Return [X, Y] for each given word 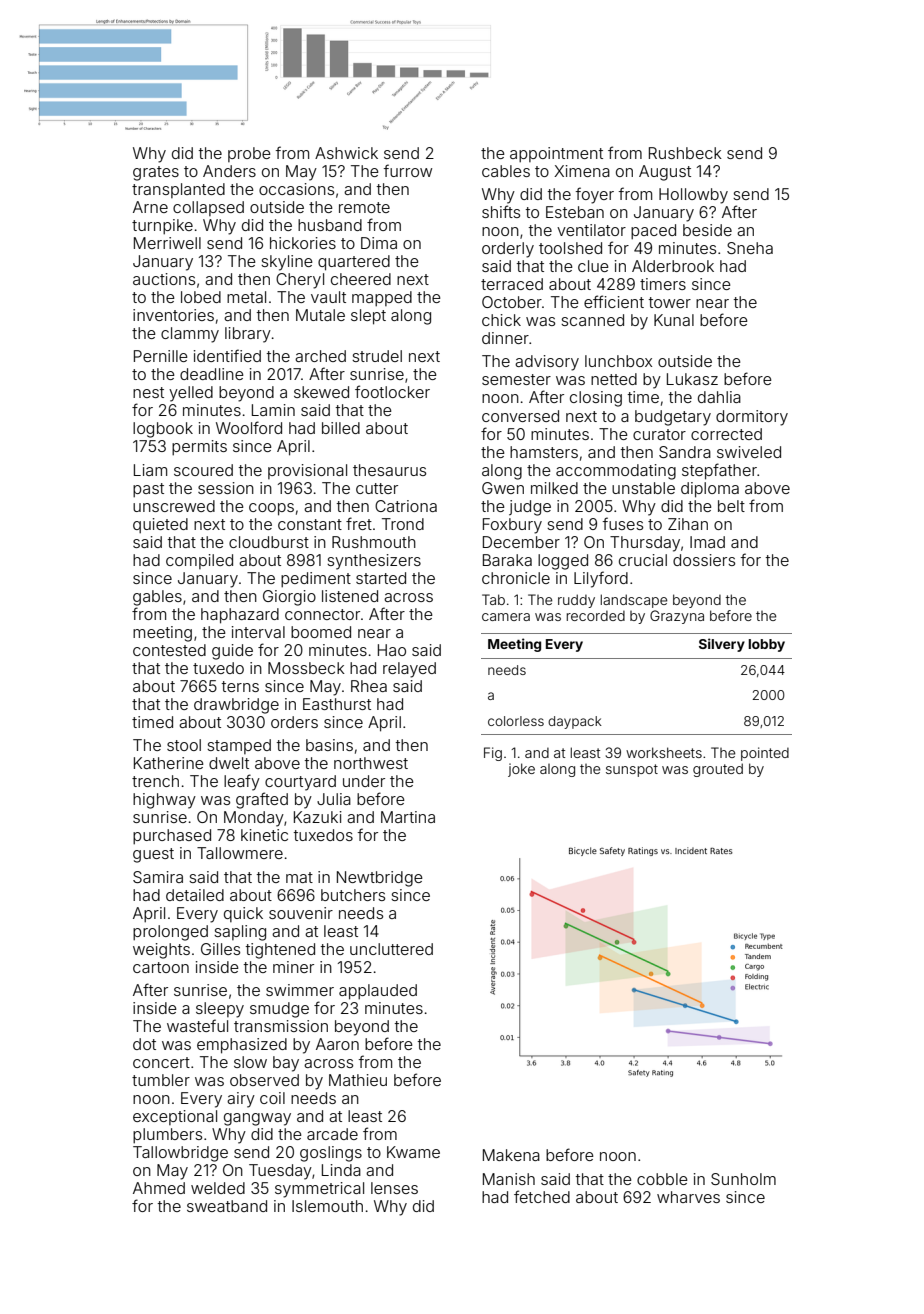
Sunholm [743, 1179]
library [248, 335]
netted [614, 379]
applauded [378, 992]
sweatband [227, 1206]
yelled [191, 394]
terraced [512, 284]
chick [501, 320]
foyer [595, 195]
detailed [195, 895]
